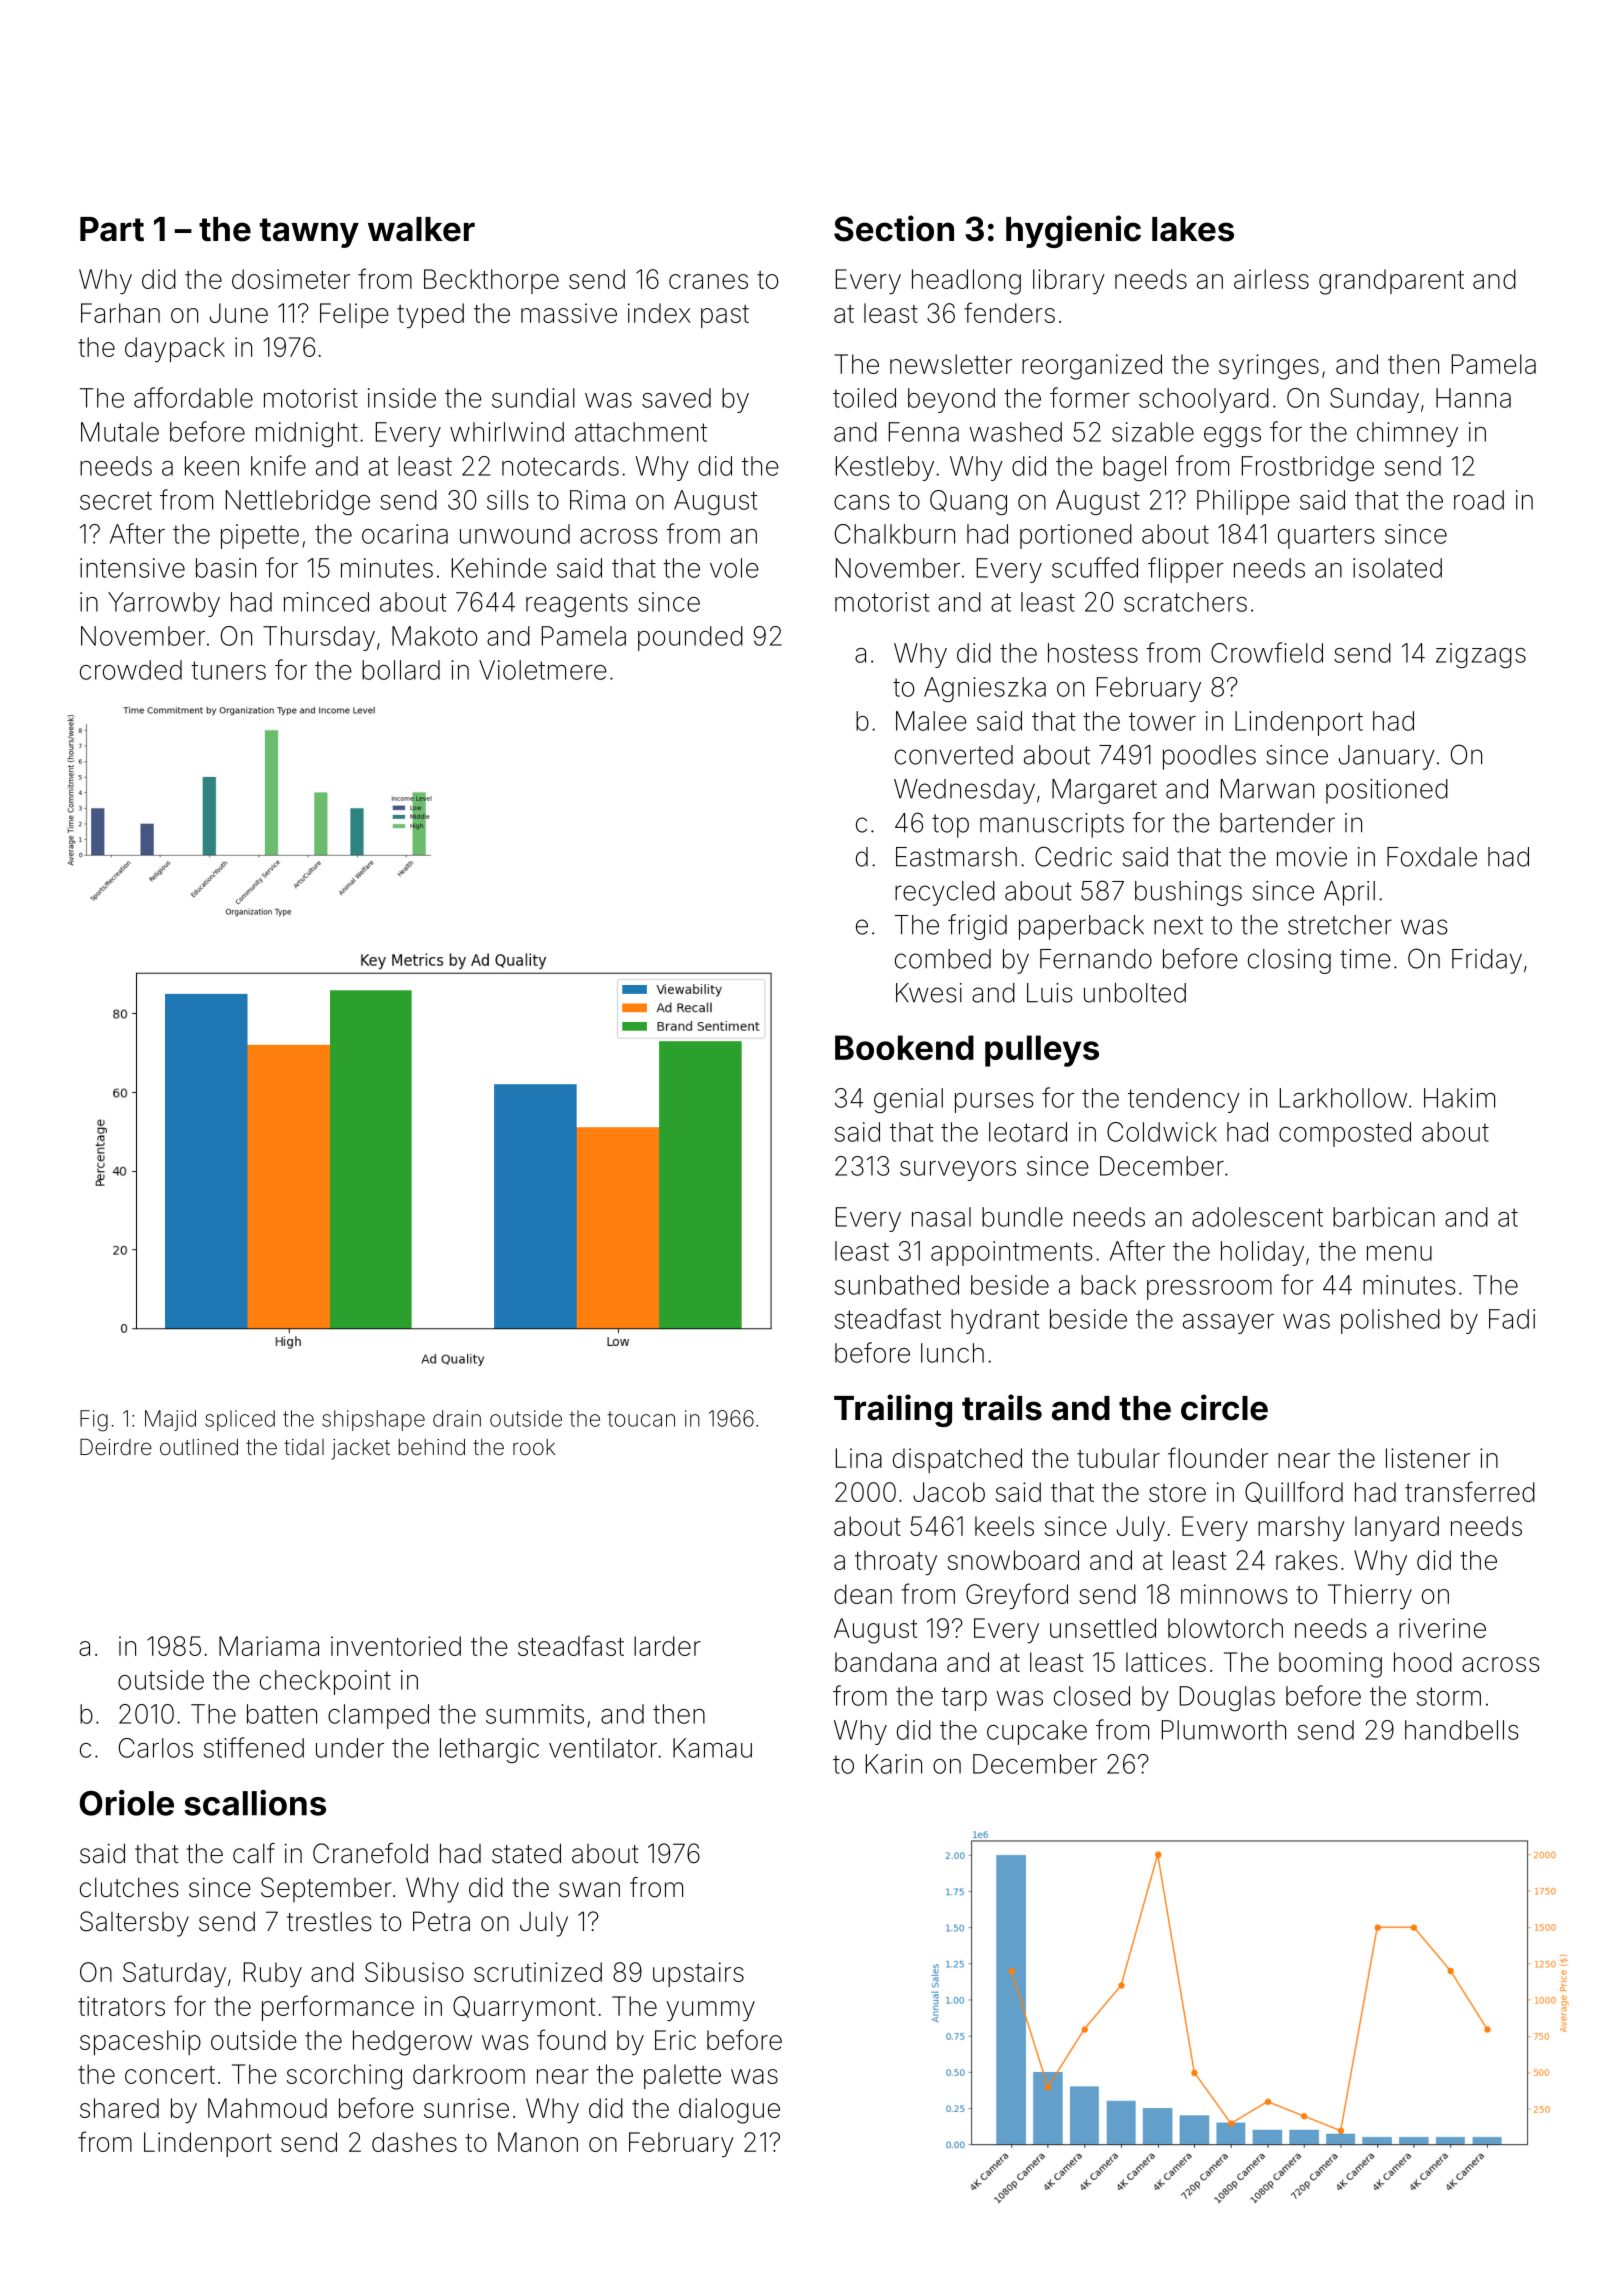 The height and width of the document is (2292, 1620). What do you see at coordinates (164, 604) in the document?
I see `Yarrowby` at bounding box center [164, 604].
